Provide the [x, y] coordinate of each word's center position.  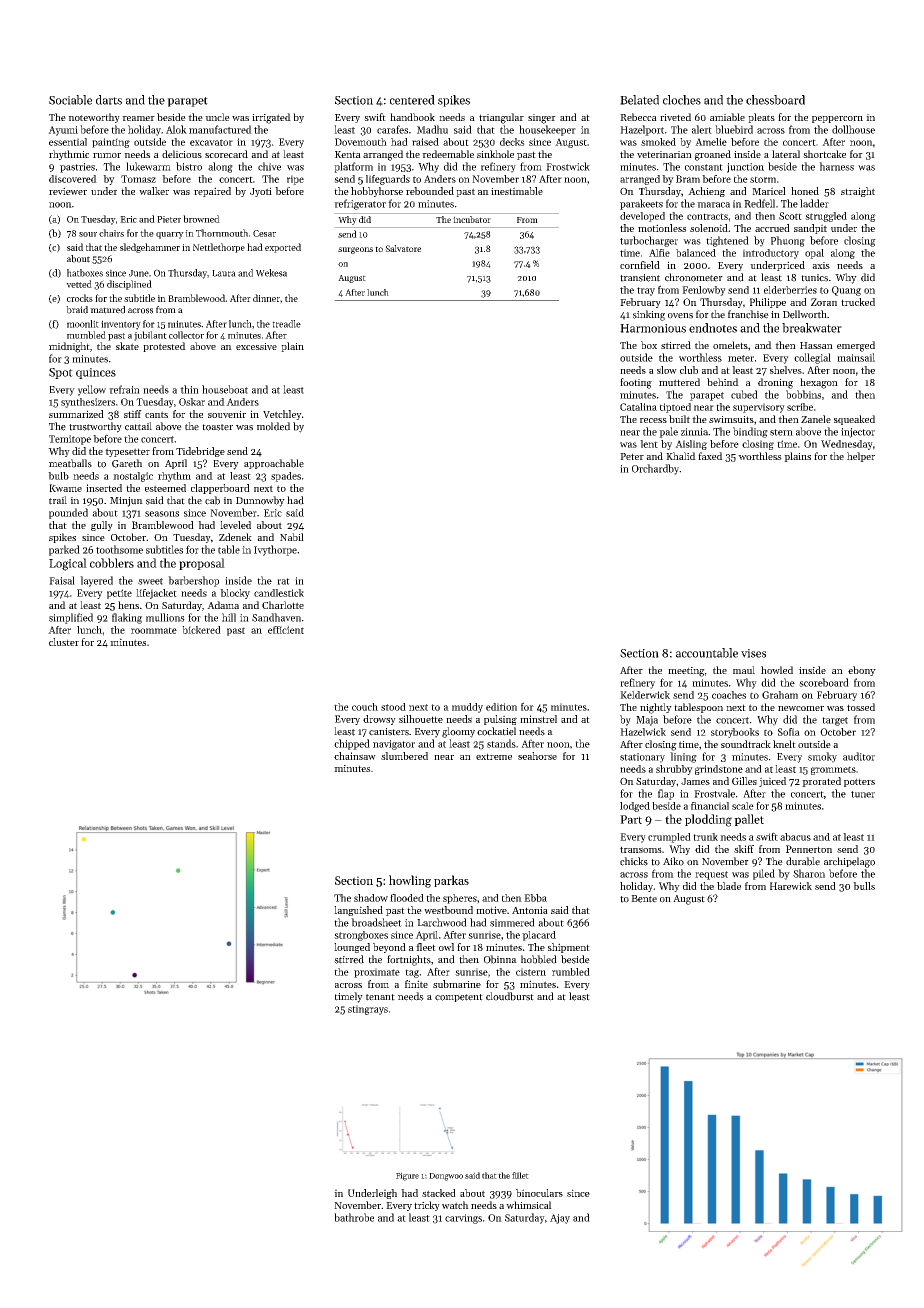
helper [861, 457]
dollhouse [853, 129]
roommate [154, 630]
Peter [632, 456]
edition [501, 707]
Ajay [560, 1219]
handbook [412, 117]
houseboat [225, 389]
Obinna [500, 959]
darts [109, 100]
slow [667, 370]
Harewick [791, 886]
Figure [407, 1176]
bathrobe [354, 1217]
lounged [352, 948]
